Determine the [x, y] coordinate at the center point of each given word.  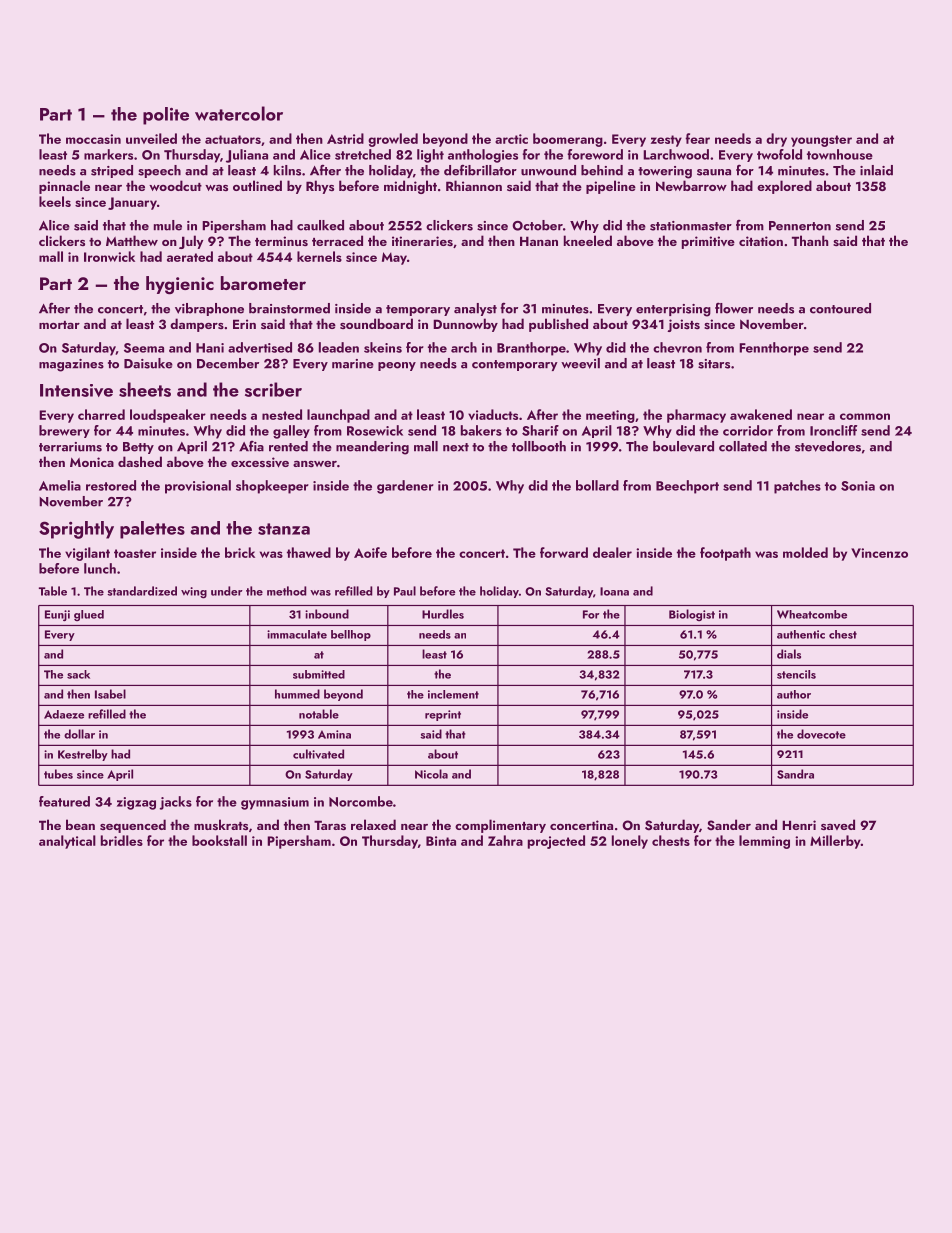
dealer [612, 552]
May [394, 258]
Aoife [370, 552]
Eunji [57, 615]
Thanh [810, 240]
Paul [405, 591]
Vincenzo [879, 553]
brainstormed [289, 308]
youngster [821, 141]
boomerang [568, 140]
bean [80, 824]
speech [159, 171]
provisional [198, 487]
